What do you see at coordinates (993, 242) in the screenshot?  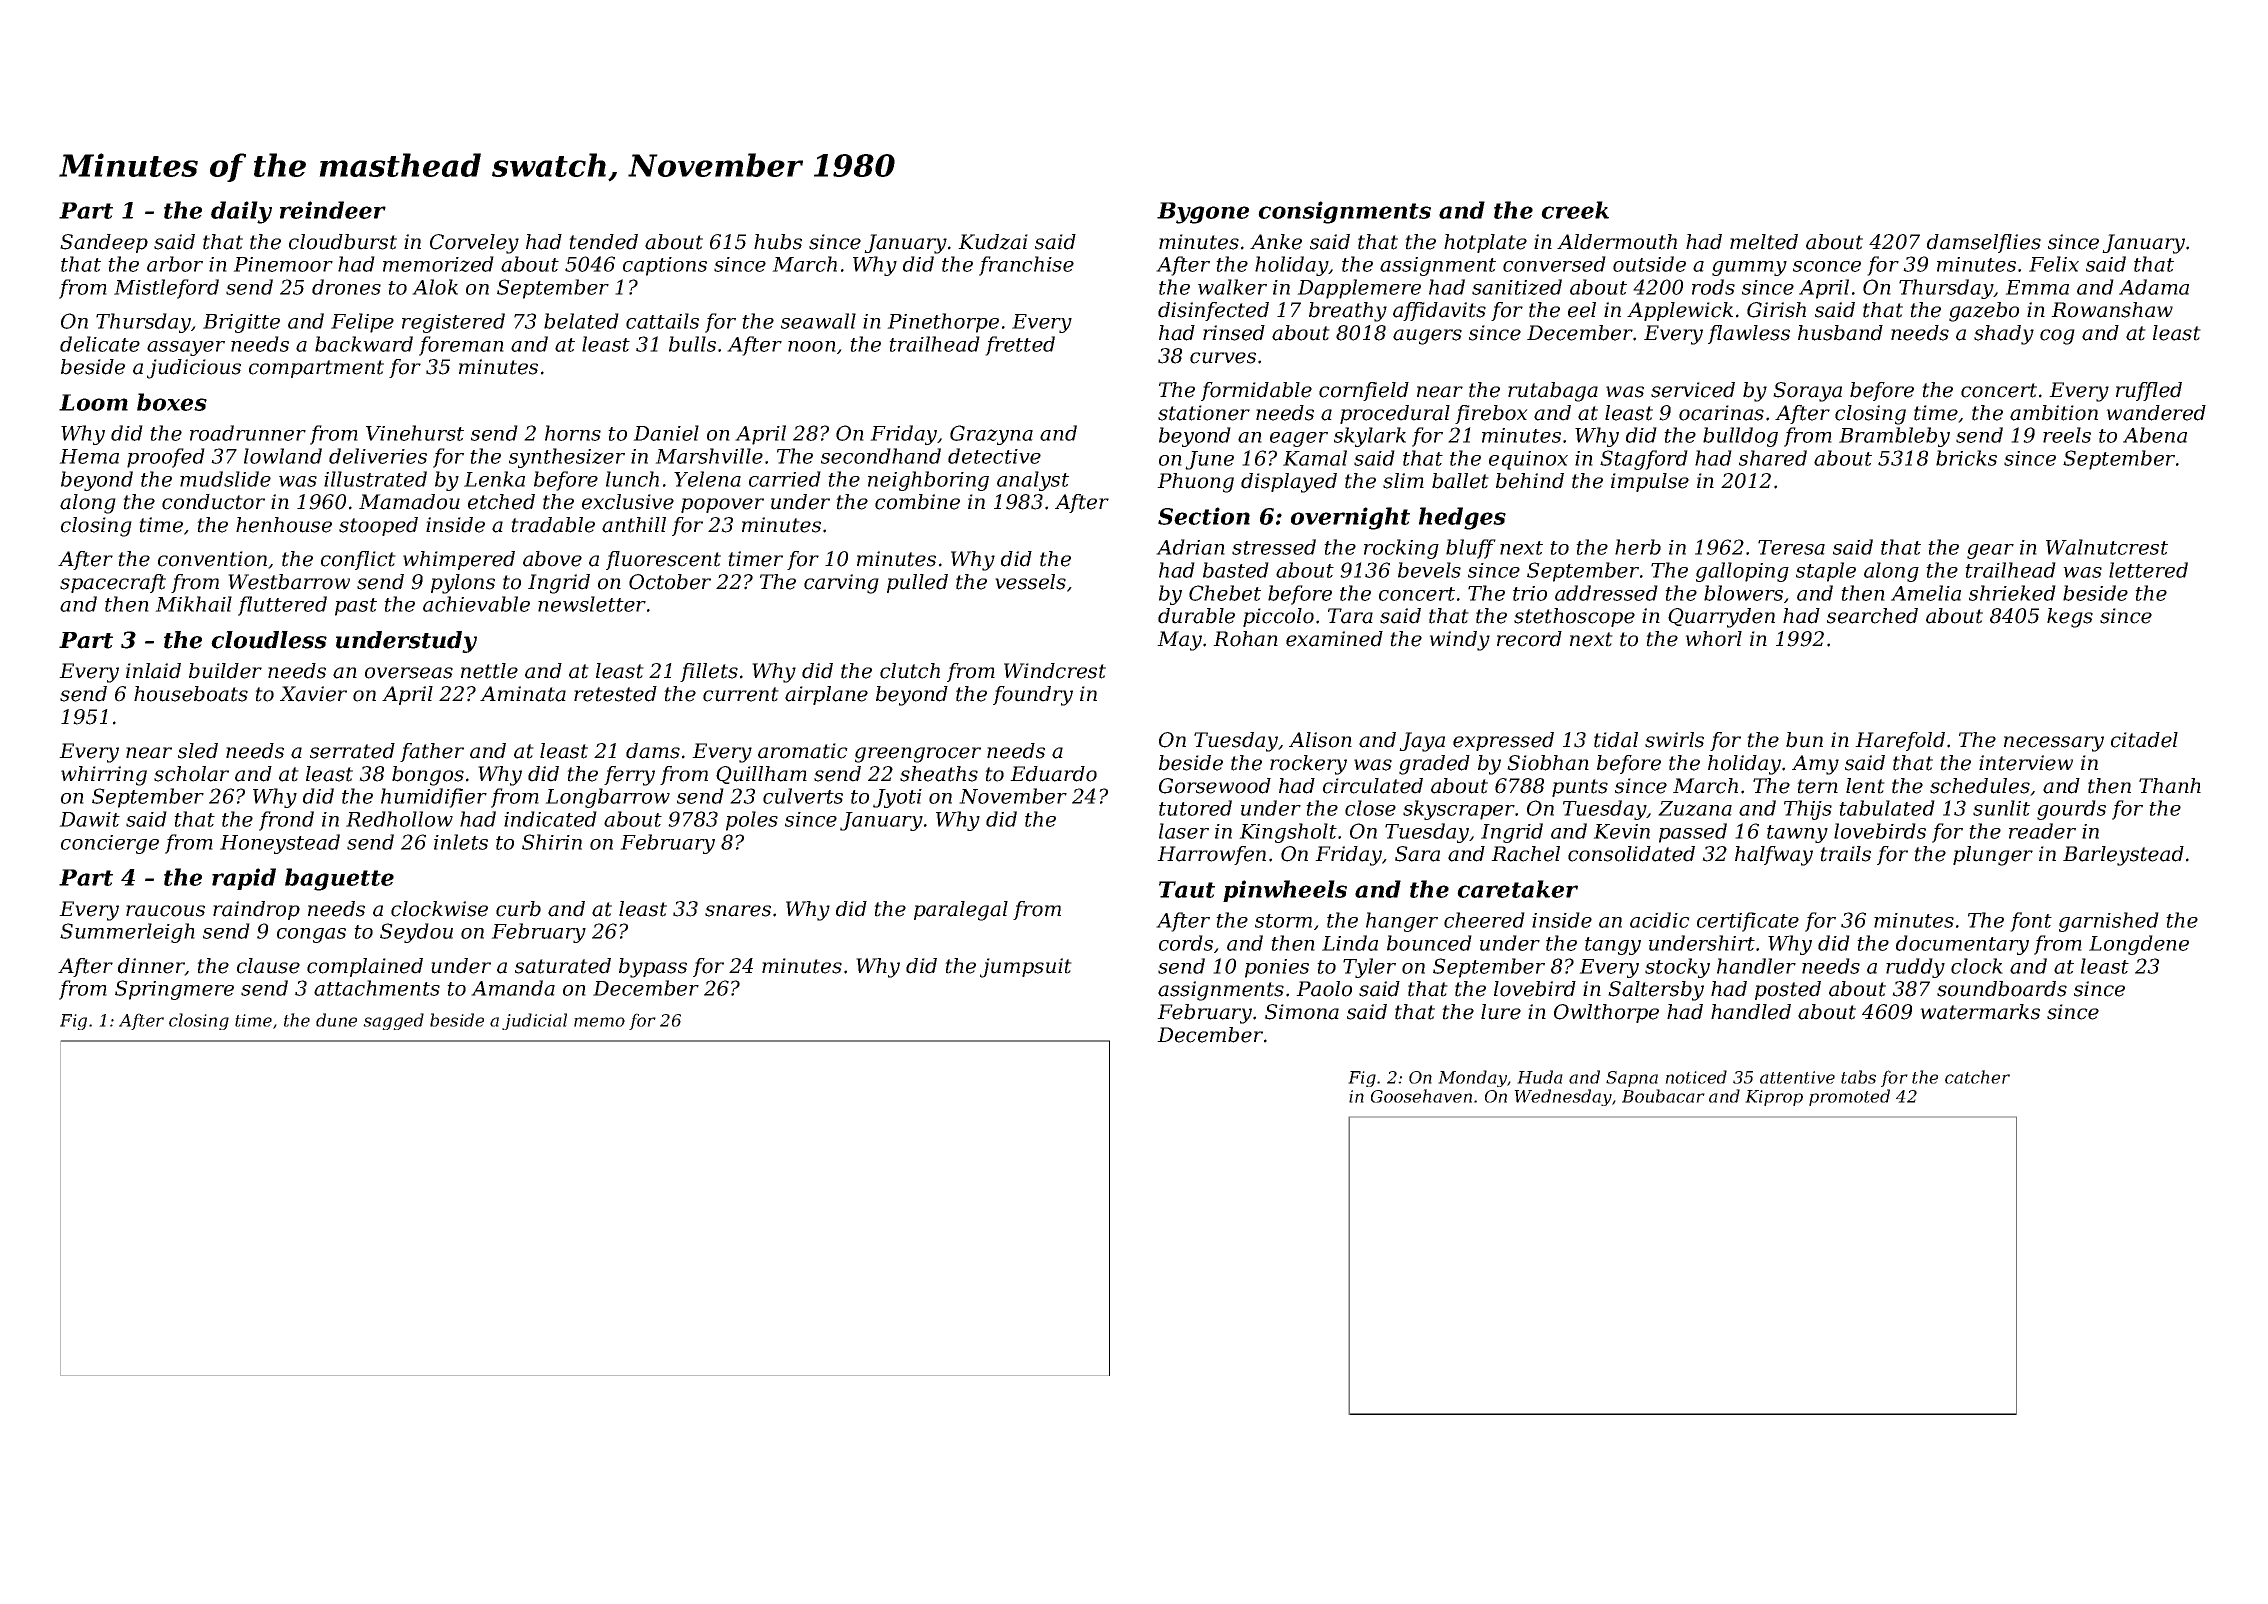 I see `Kudzai` at bounding box center [993, 242].
